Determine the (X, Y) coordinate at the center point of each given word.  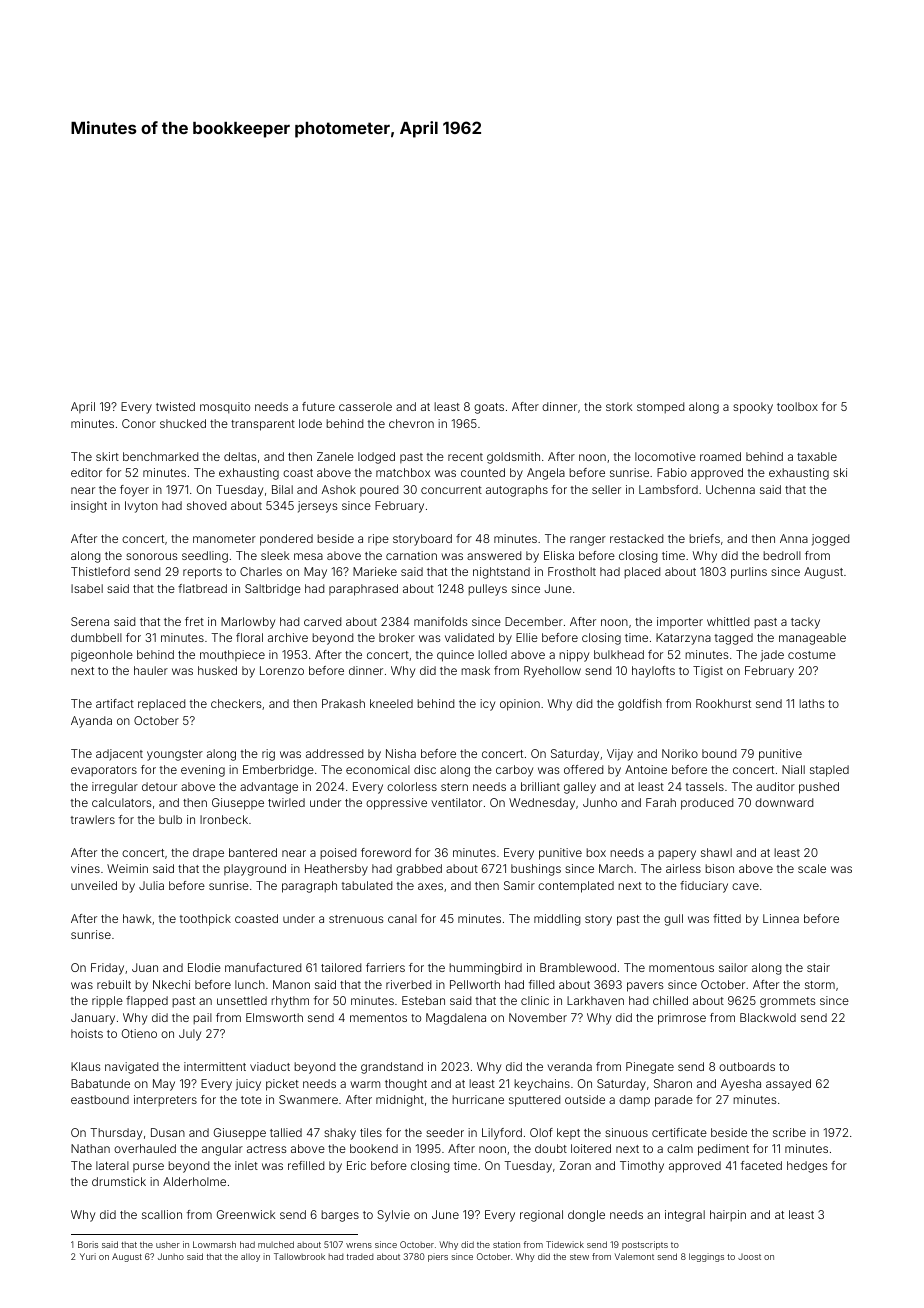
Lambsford (668, 489)
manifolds (440, 621)
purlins (749, 573)
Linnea (781, 918)
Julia (151, 885)
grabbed (419, 870)
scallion (162, 1214)
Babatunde (100, 1083)
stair (818, 967)
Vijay (620, 755)
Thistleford (100, 571)
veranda (569, 1066)
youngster (175, 755)
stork (619, 406)
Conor (139, 423)
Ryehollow (552, 672)
